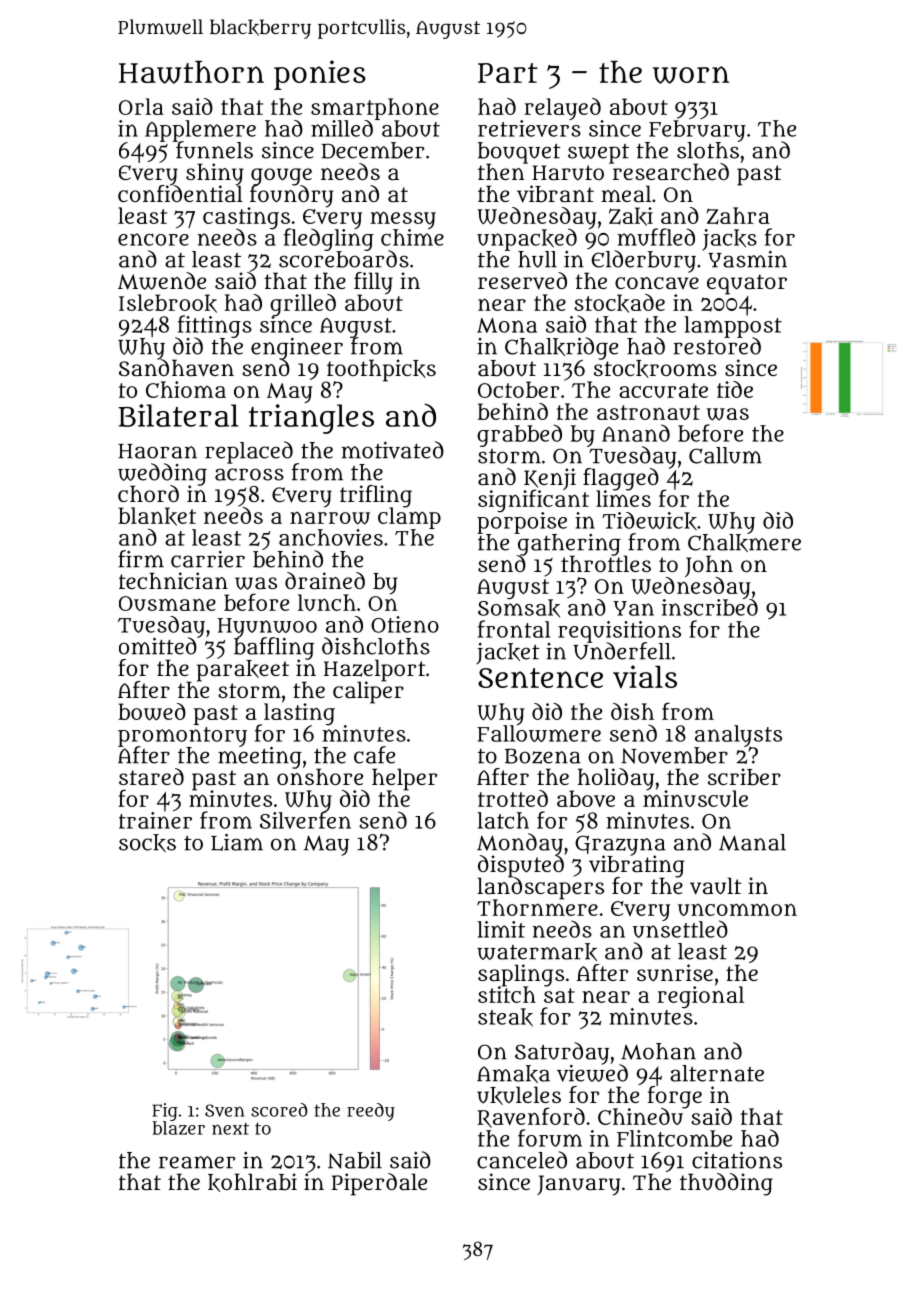  I want to click on Mohan, so click(658, 1051).
